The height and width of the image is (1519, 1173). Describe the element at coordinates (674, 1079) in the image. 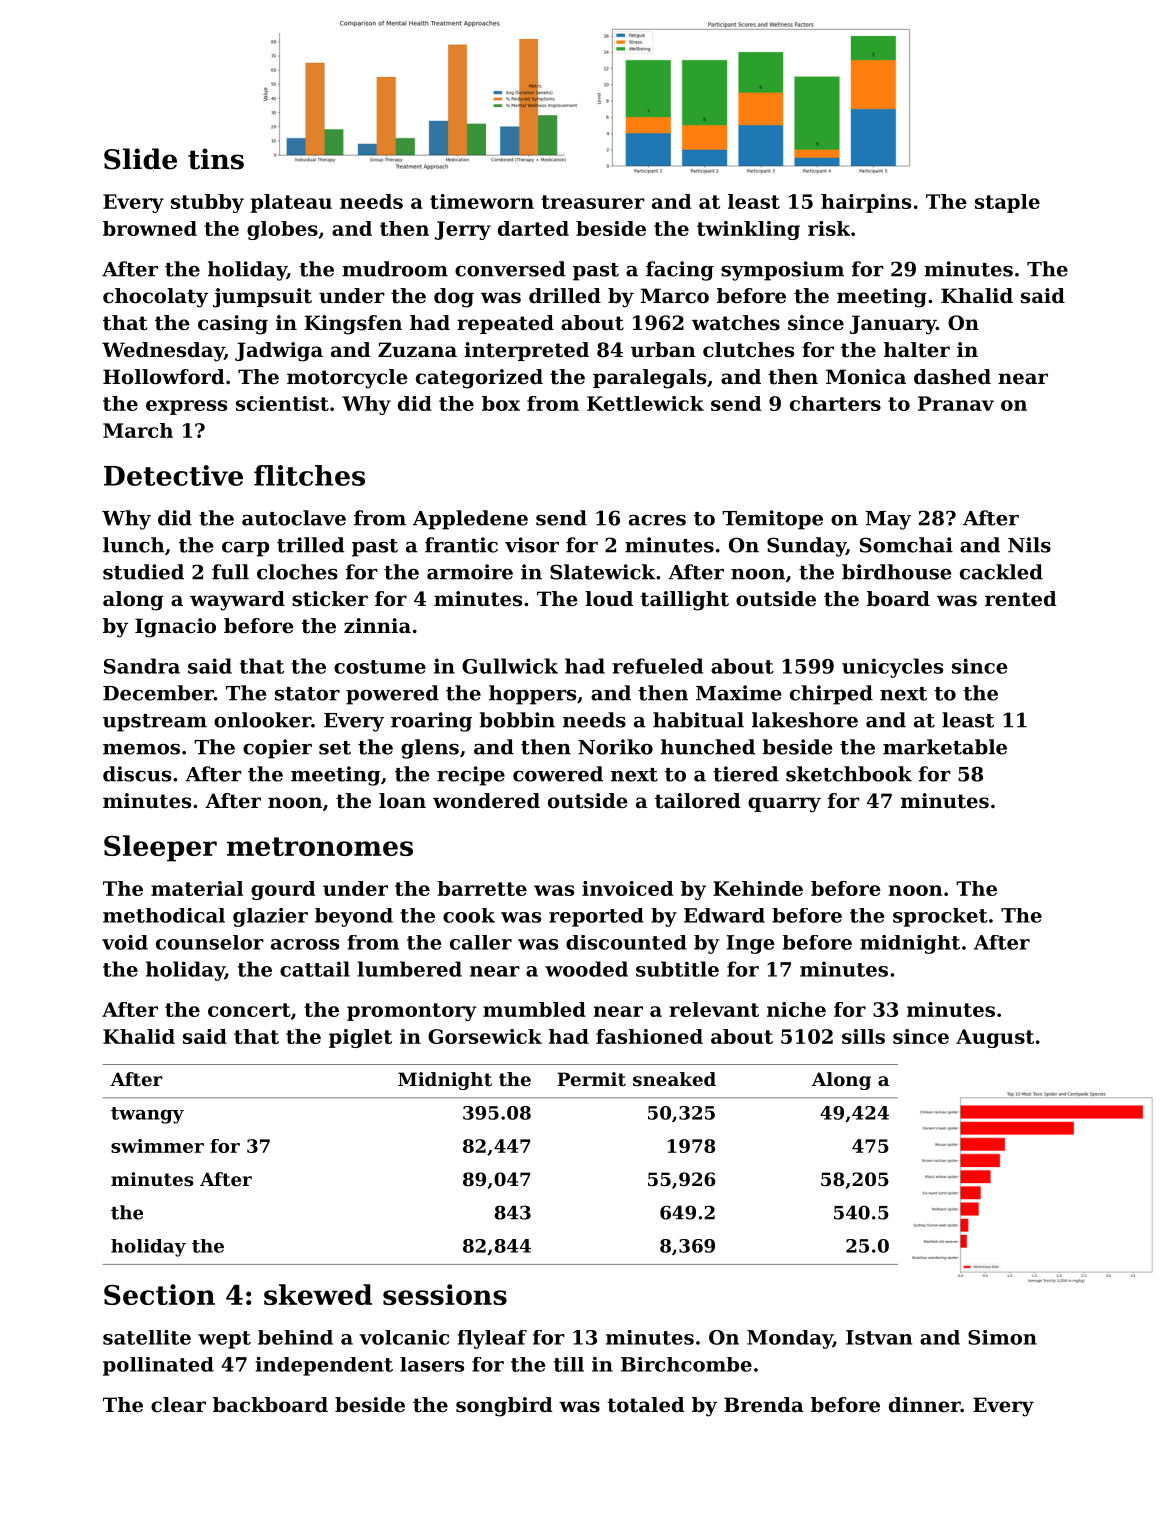

I see `sneaked` at that location.
